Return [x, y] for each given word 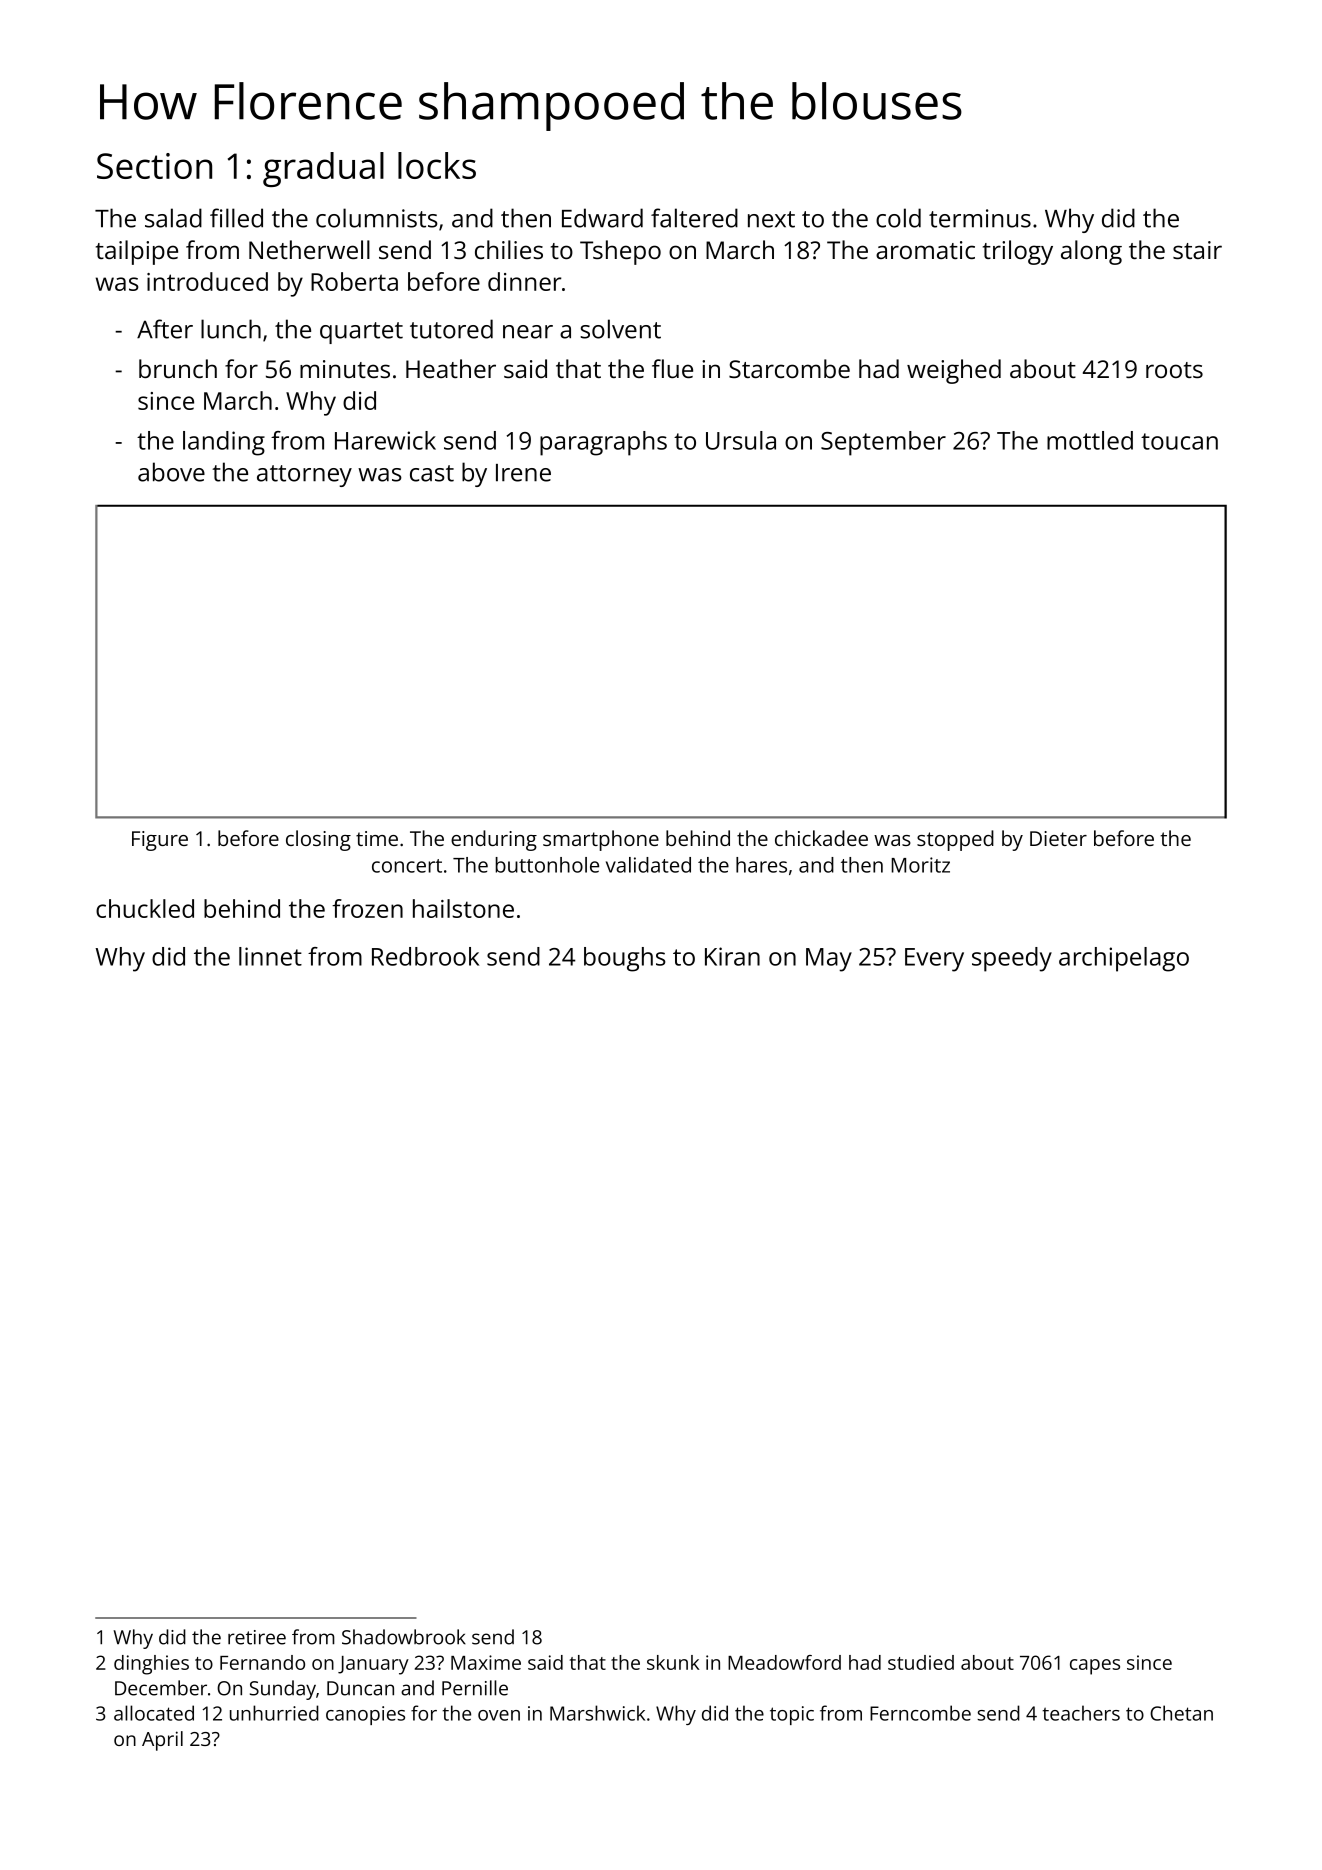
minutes [345, 369]
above [171, 472]
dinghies [151, 1665]
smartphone [601, 840]
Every [934, 960]
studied [921, 1662]
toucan [1179, 441]
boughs [625, 959]
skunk [673, 1662]
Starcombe [789, 368]
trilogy [1018, 252]
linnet [270, 956]
